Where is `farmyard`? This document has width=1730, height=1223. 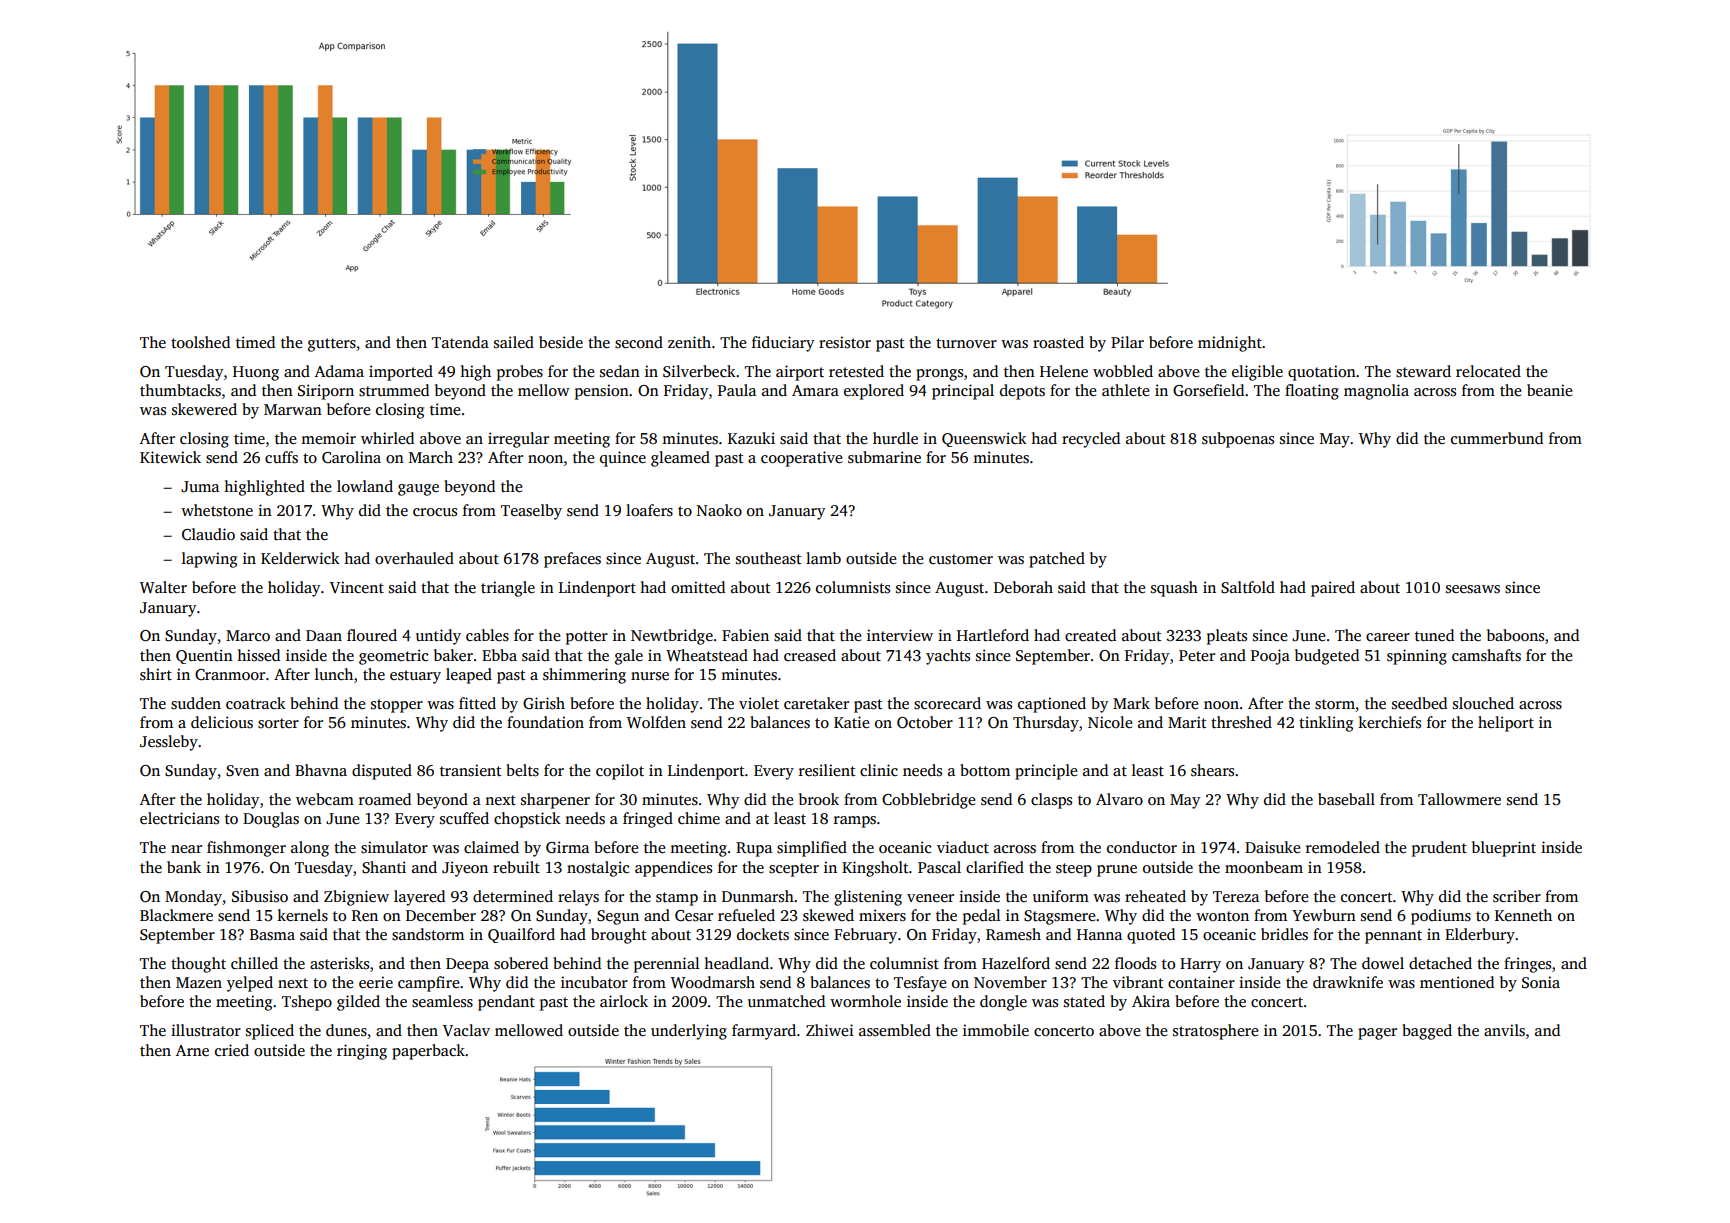
farmyard is located at coordinates (764, 1032).
